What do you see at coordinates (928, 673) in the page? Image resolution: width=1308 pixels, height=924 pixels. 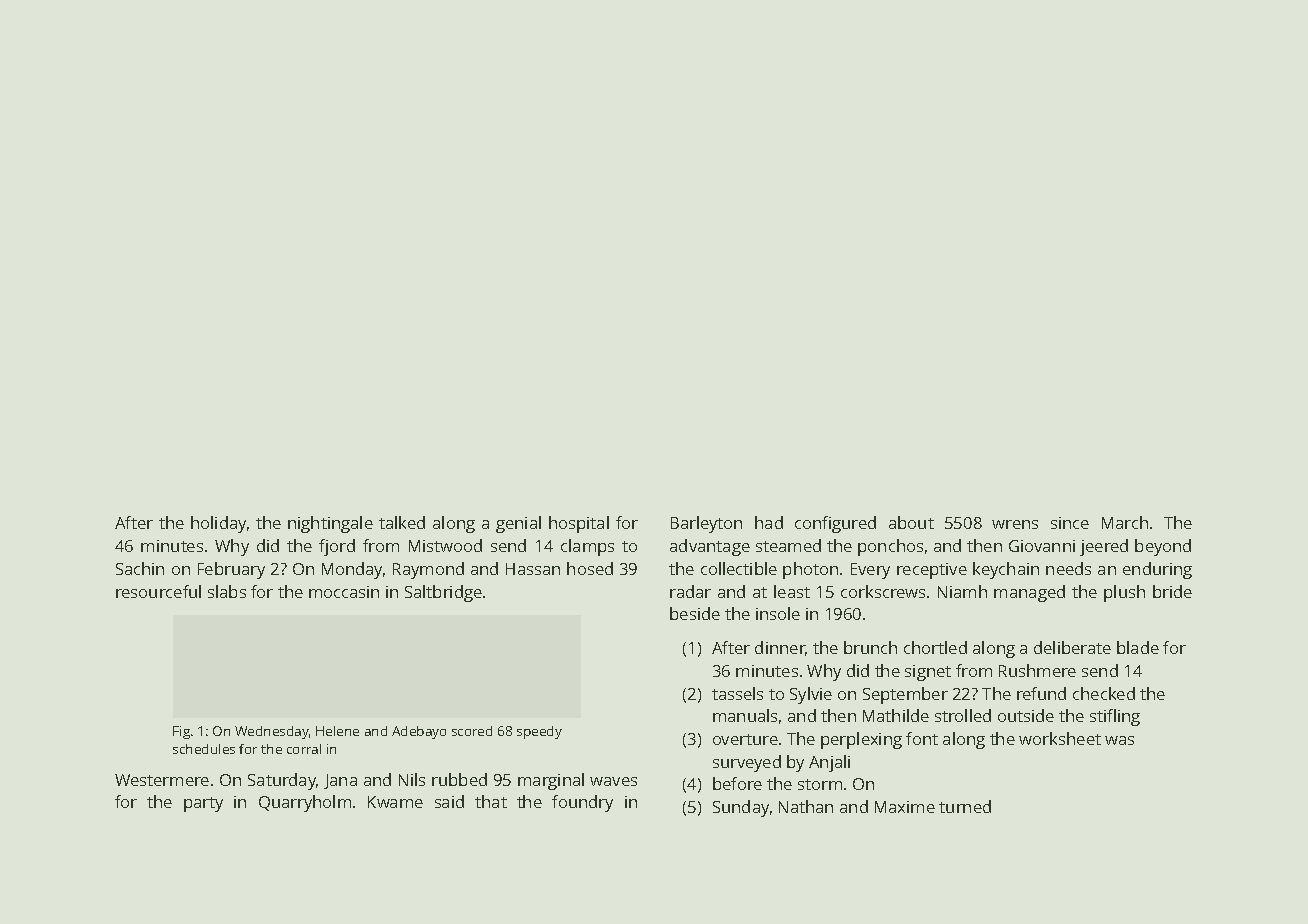 I see `signet` at bounding box center [928, 673].
